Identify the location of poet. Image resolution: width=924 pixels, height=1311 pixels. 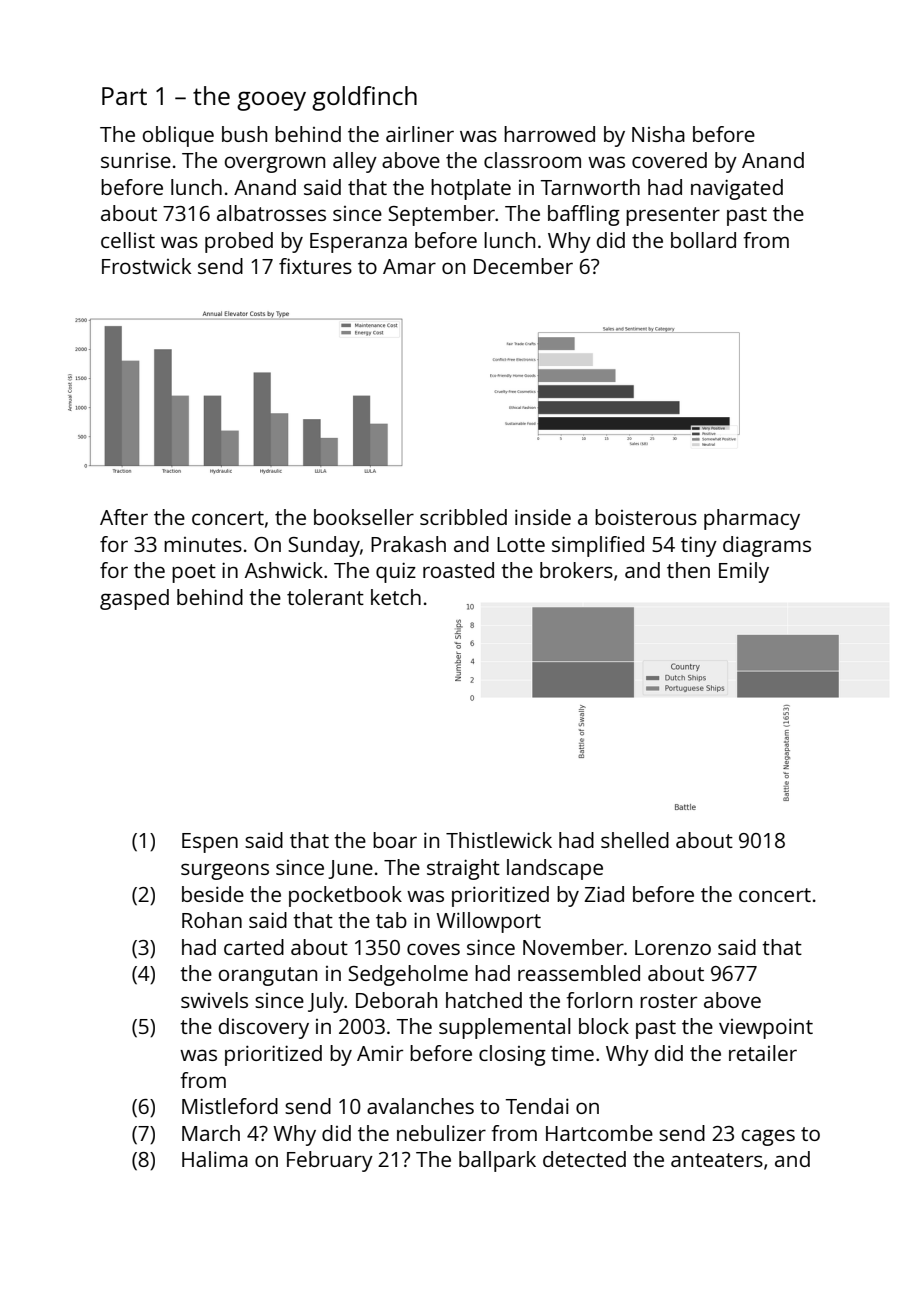
(194, 573).
